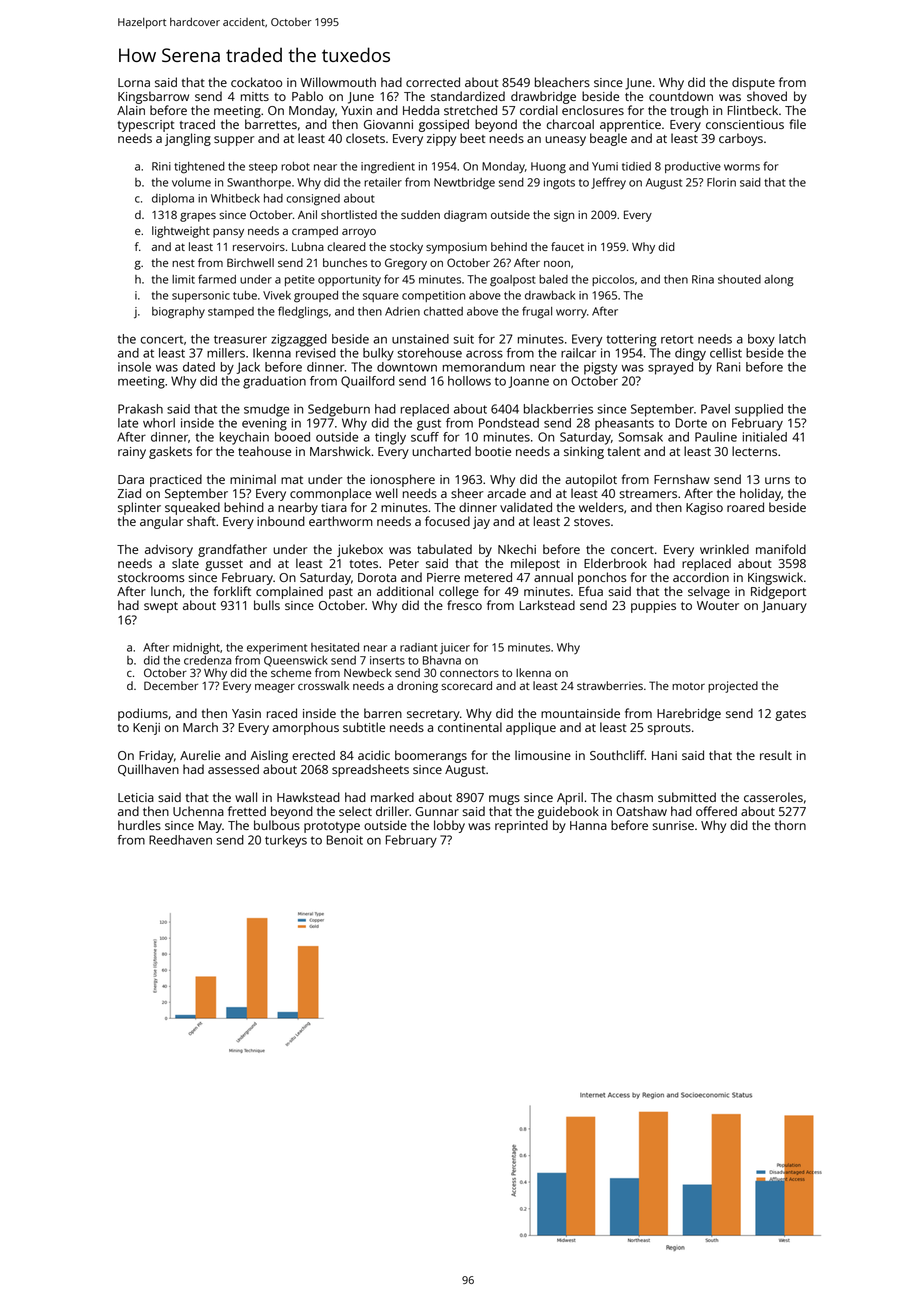 The height and width of the page is (1308, 924). Describe the element at coordinates (721, 182) in the page. I see `Florin` at that location.
